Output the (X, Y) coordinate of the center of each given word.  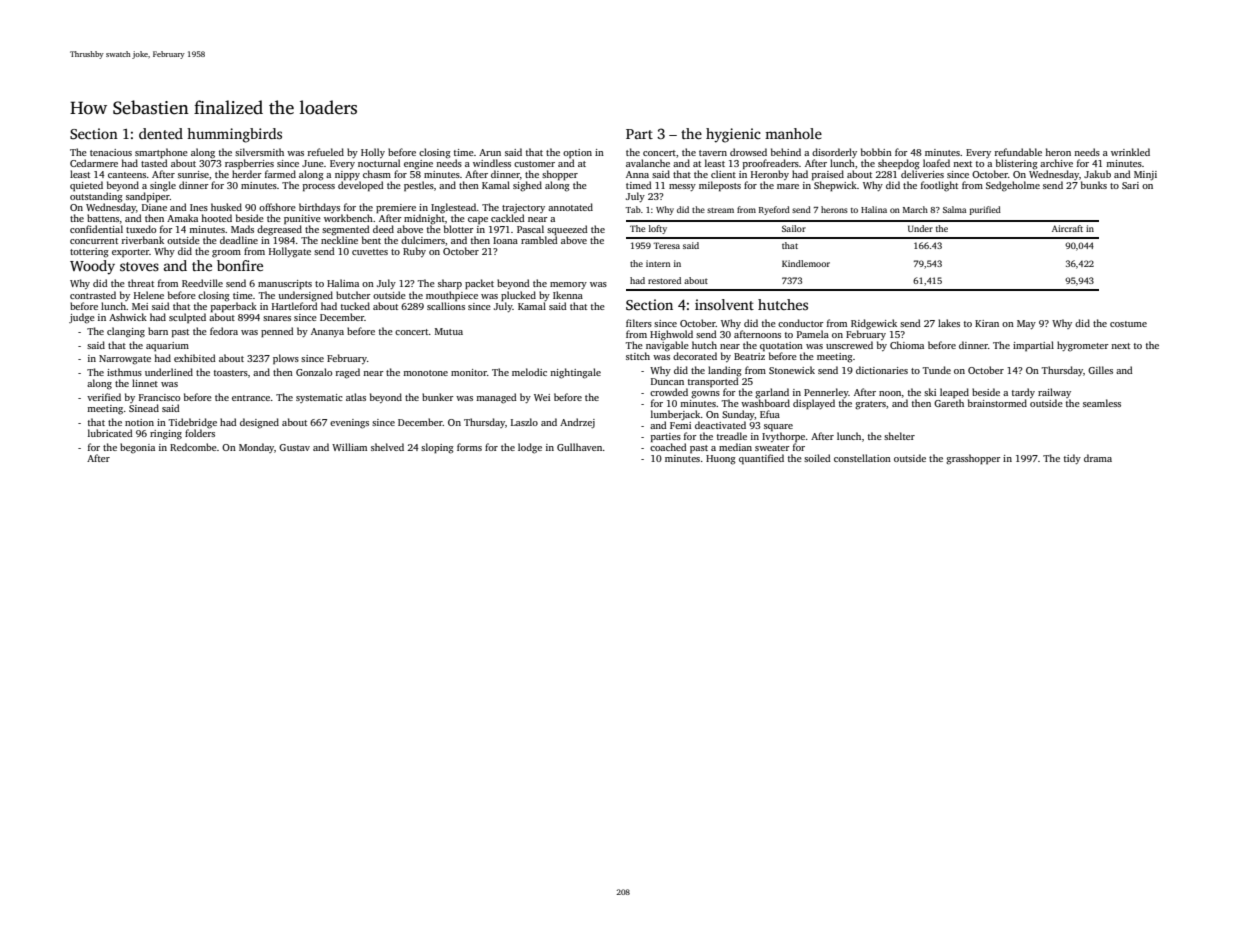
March (915, 209)
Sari (1130, 185)
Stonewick (792, 370)
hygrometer (1083, 346)
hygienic (733, 135)
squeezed (567, 230)
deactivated (720, 425)
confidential (96, 229)
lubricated (110, 433)
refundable (1018, 152)
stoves (139, 266)
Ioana (505, 240)
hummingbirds (234, 135)
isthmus (124, 372)
